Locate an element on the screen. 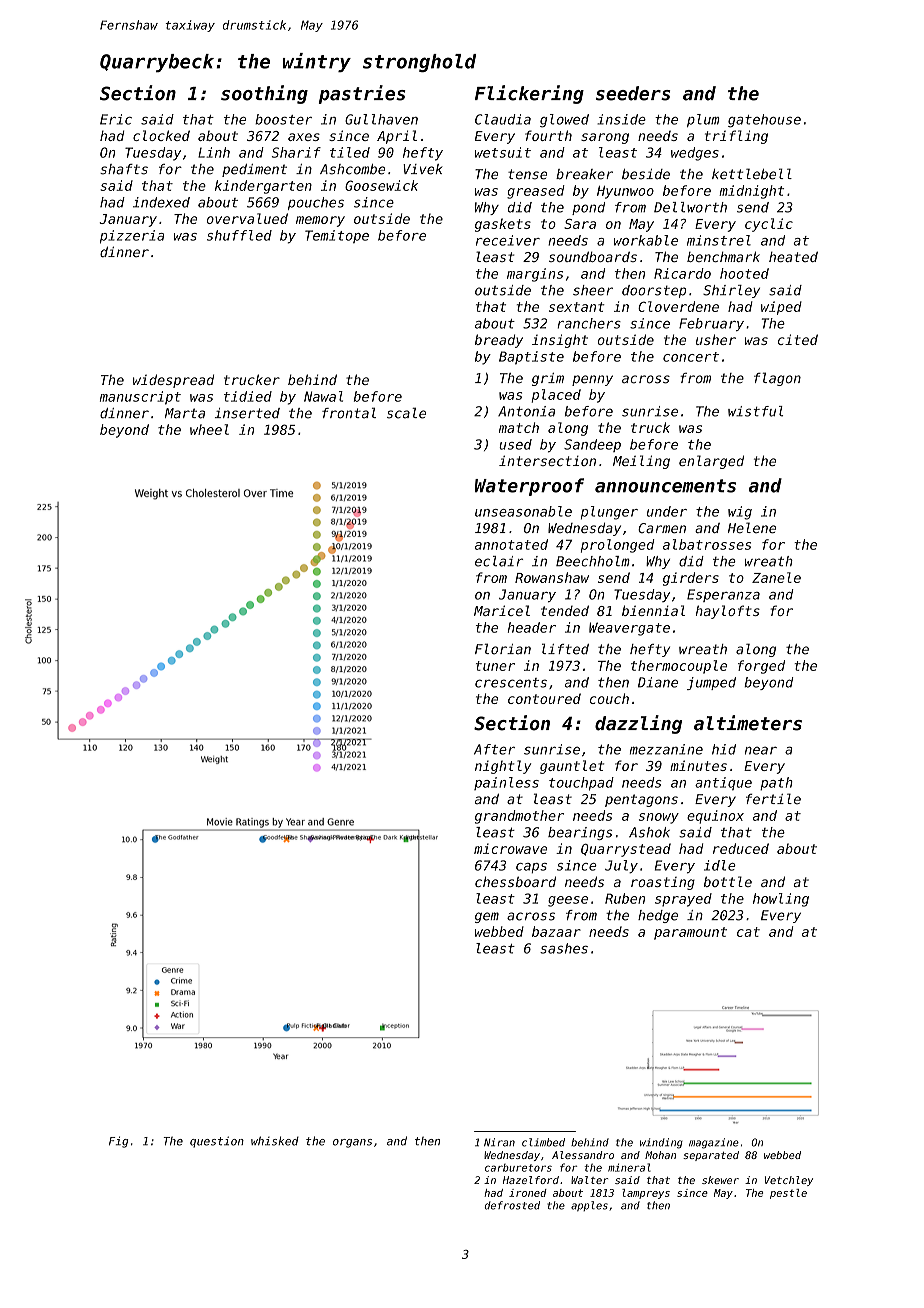 This screenshot has height=1308, width=924. wig is located at coordinates (740, 513).
